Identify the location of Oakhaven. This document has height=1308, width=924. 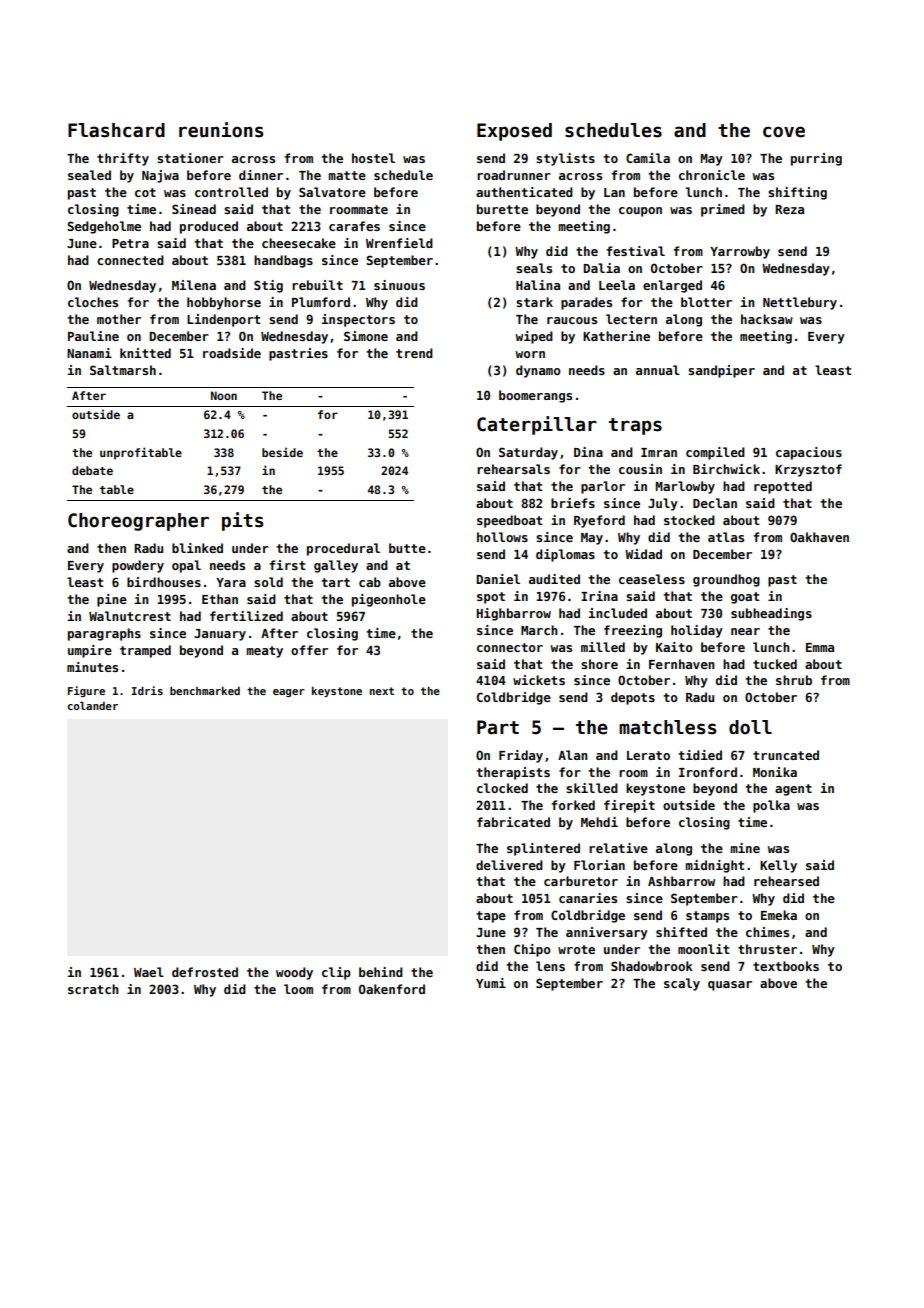
(819, 537).
